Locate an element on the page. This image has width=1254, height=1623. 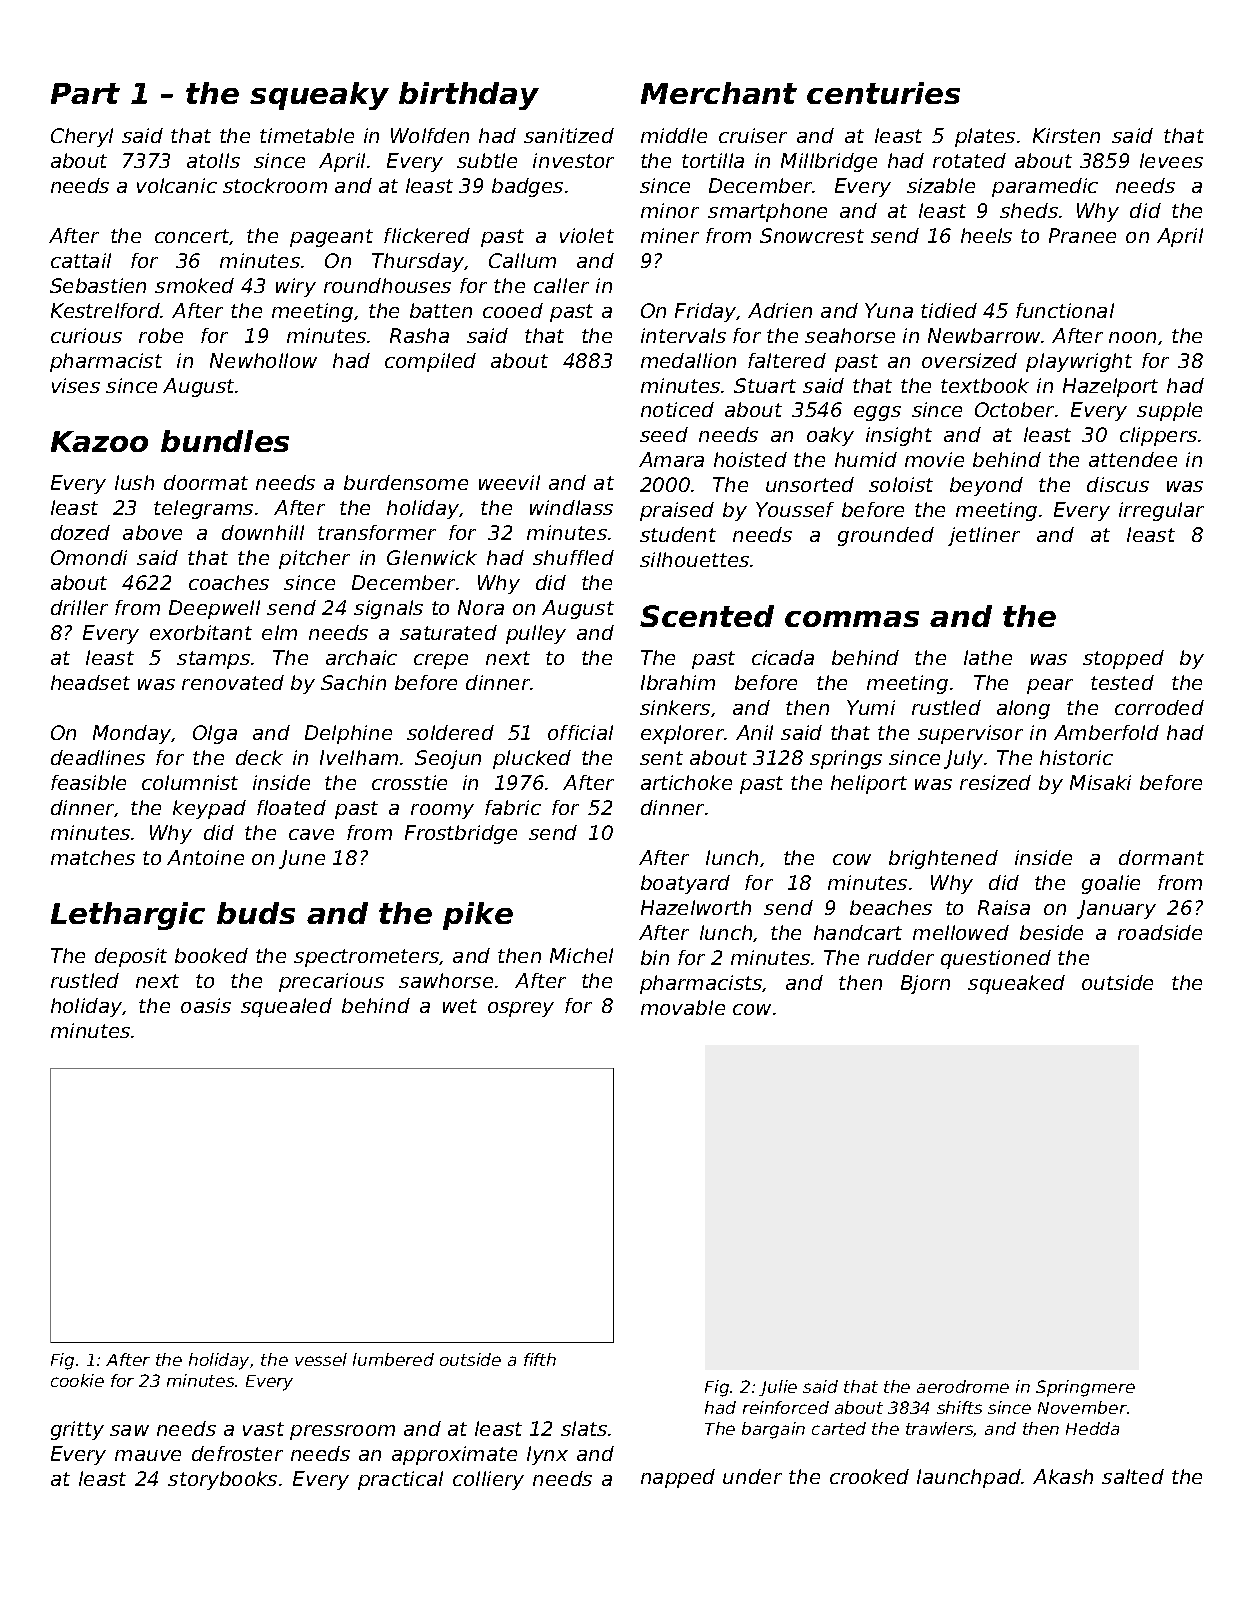
roadside is located at coordinates (1160, 932).
